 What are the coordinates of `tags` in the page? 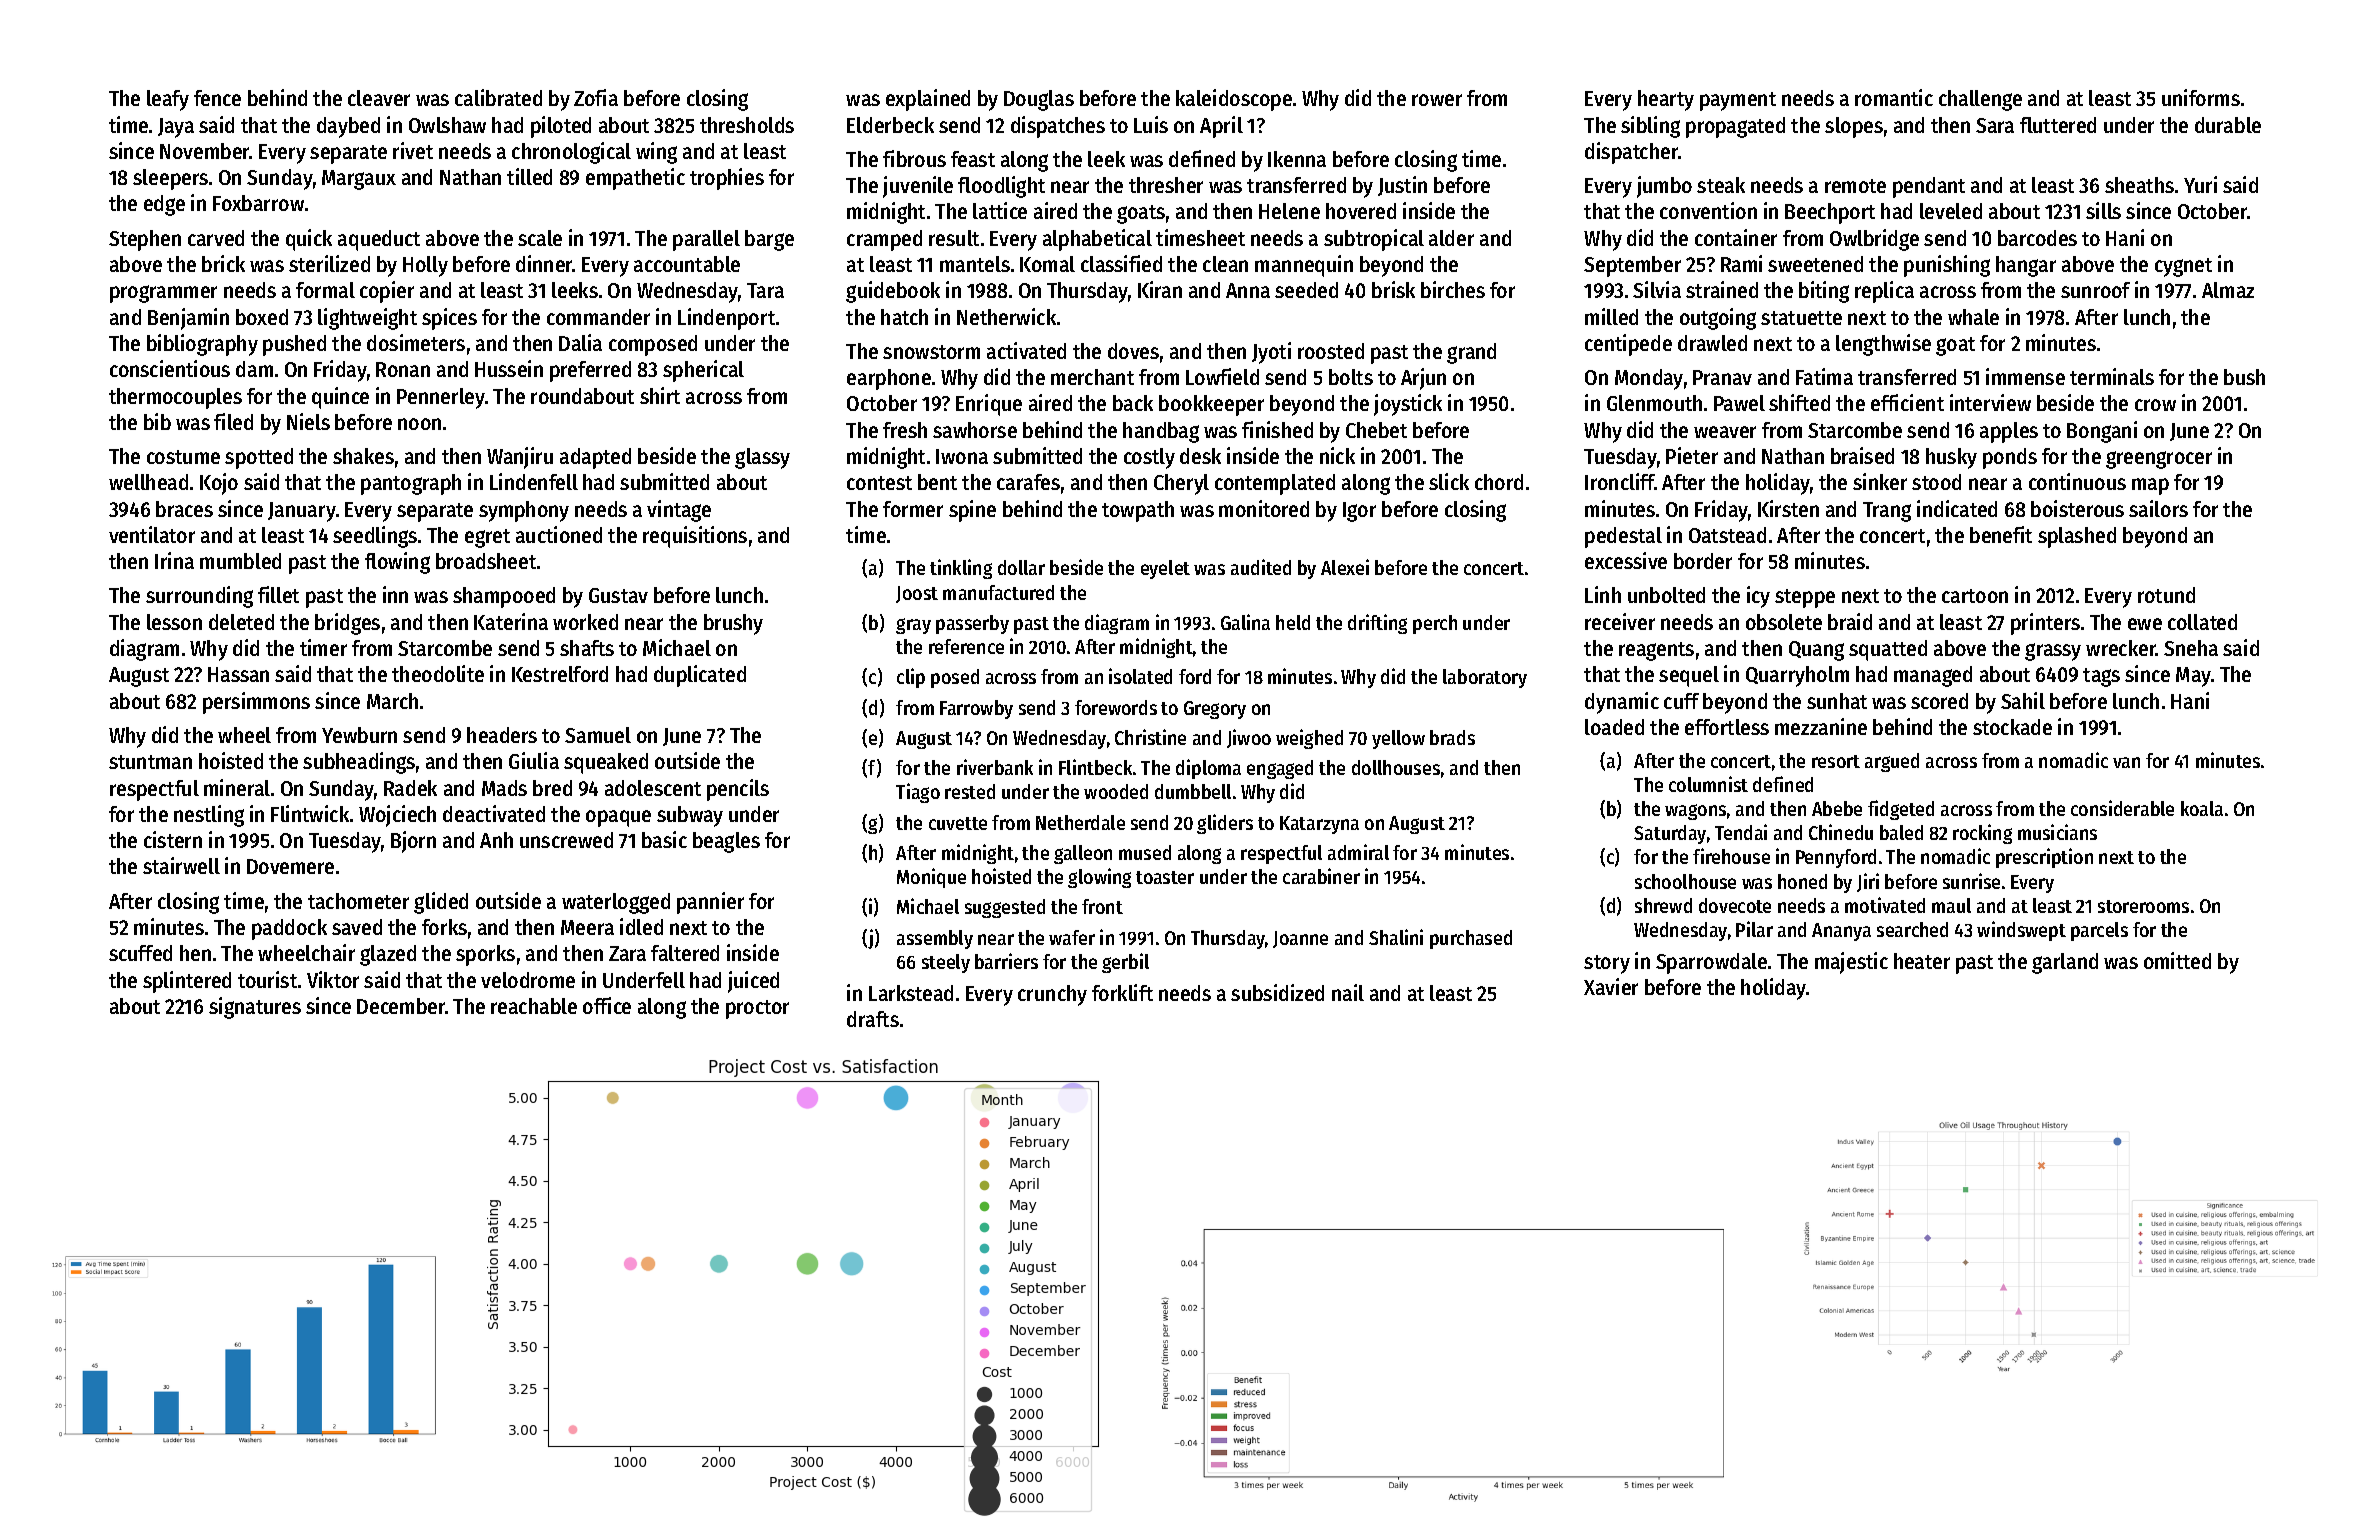 It's located at (2101, 677).
